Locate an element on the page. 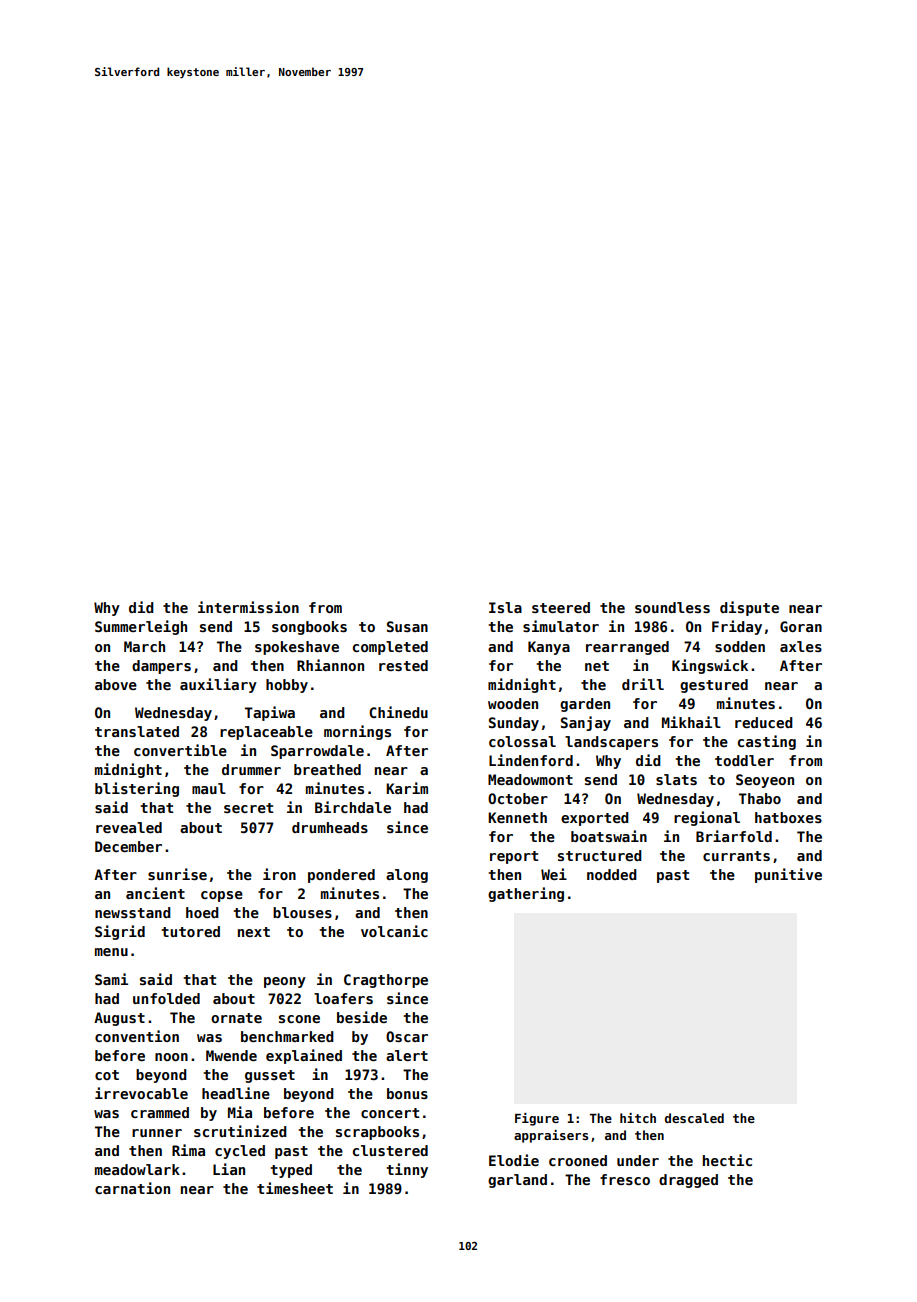 The width and height of the document is (917, 1302). soundless is located at coordinates (672, 607).
